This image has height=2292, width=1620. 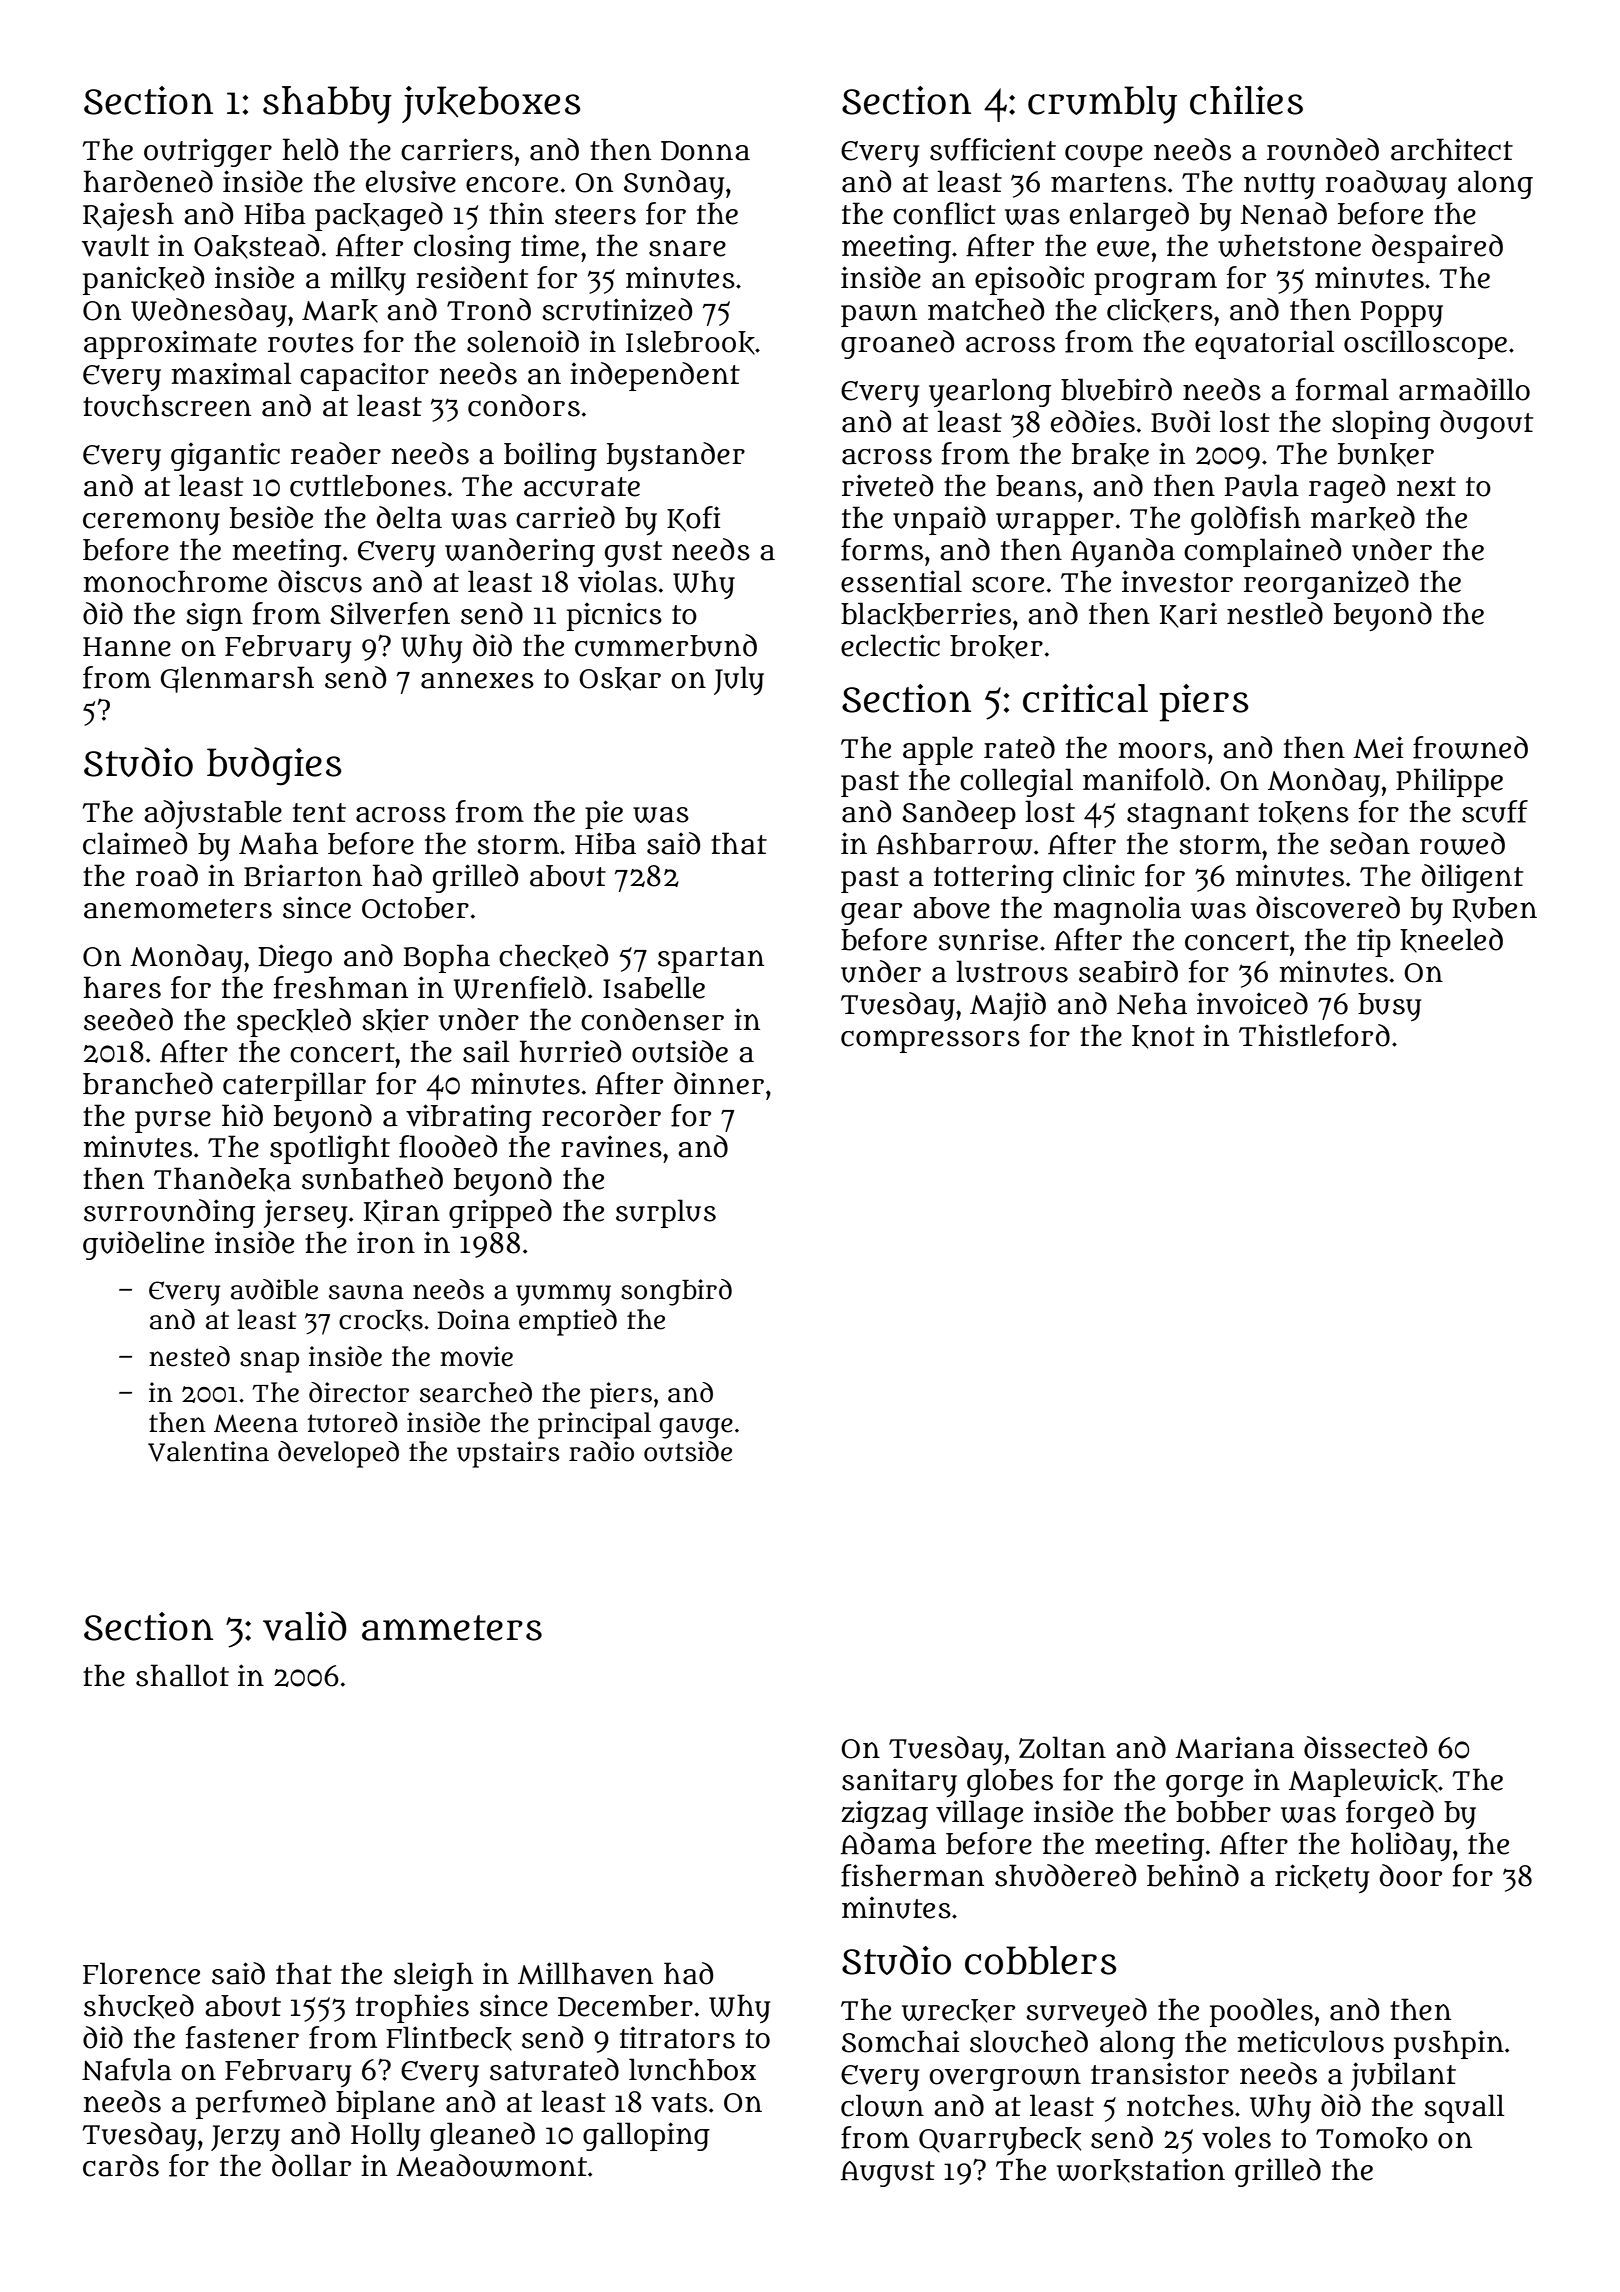 What do you see at coordinates (386, 1242) in the image?
I see `iron` at bounding box center [386, 1242].
